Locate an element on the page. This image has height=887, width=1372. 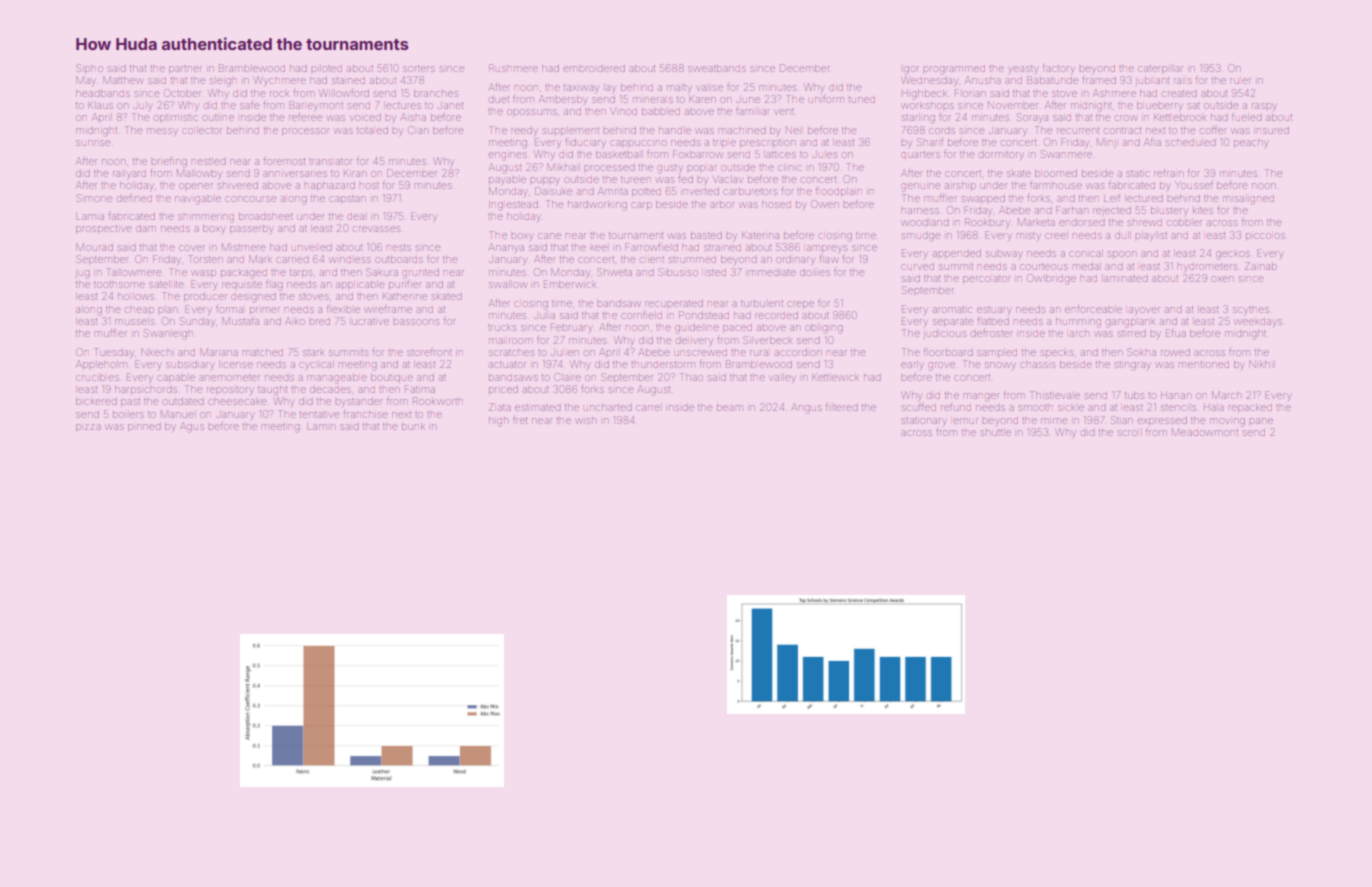
babbled is located at coordinates (661, 111).
